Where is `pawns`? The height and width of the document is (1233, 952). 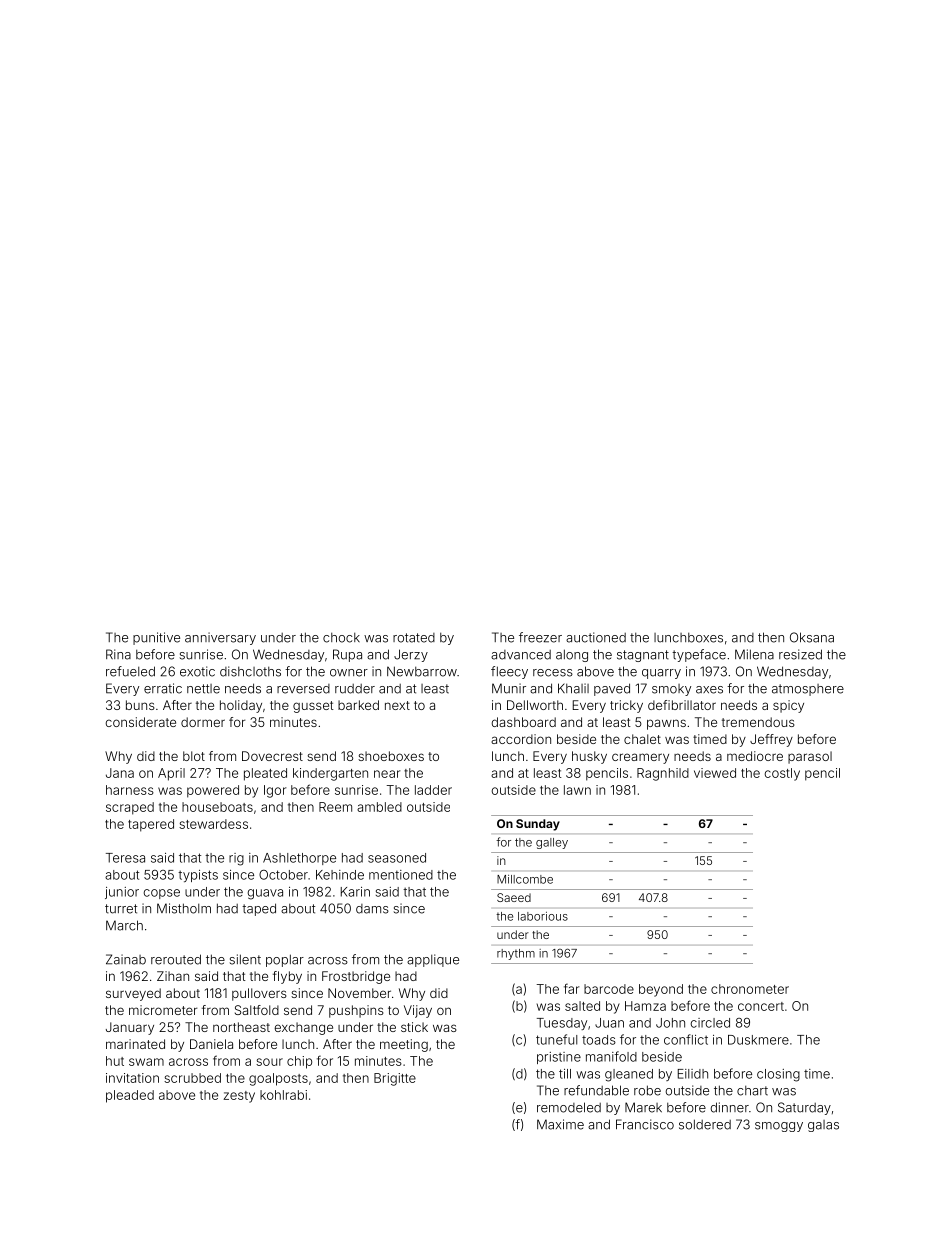 pawns is located at coordinates (666, 724).
